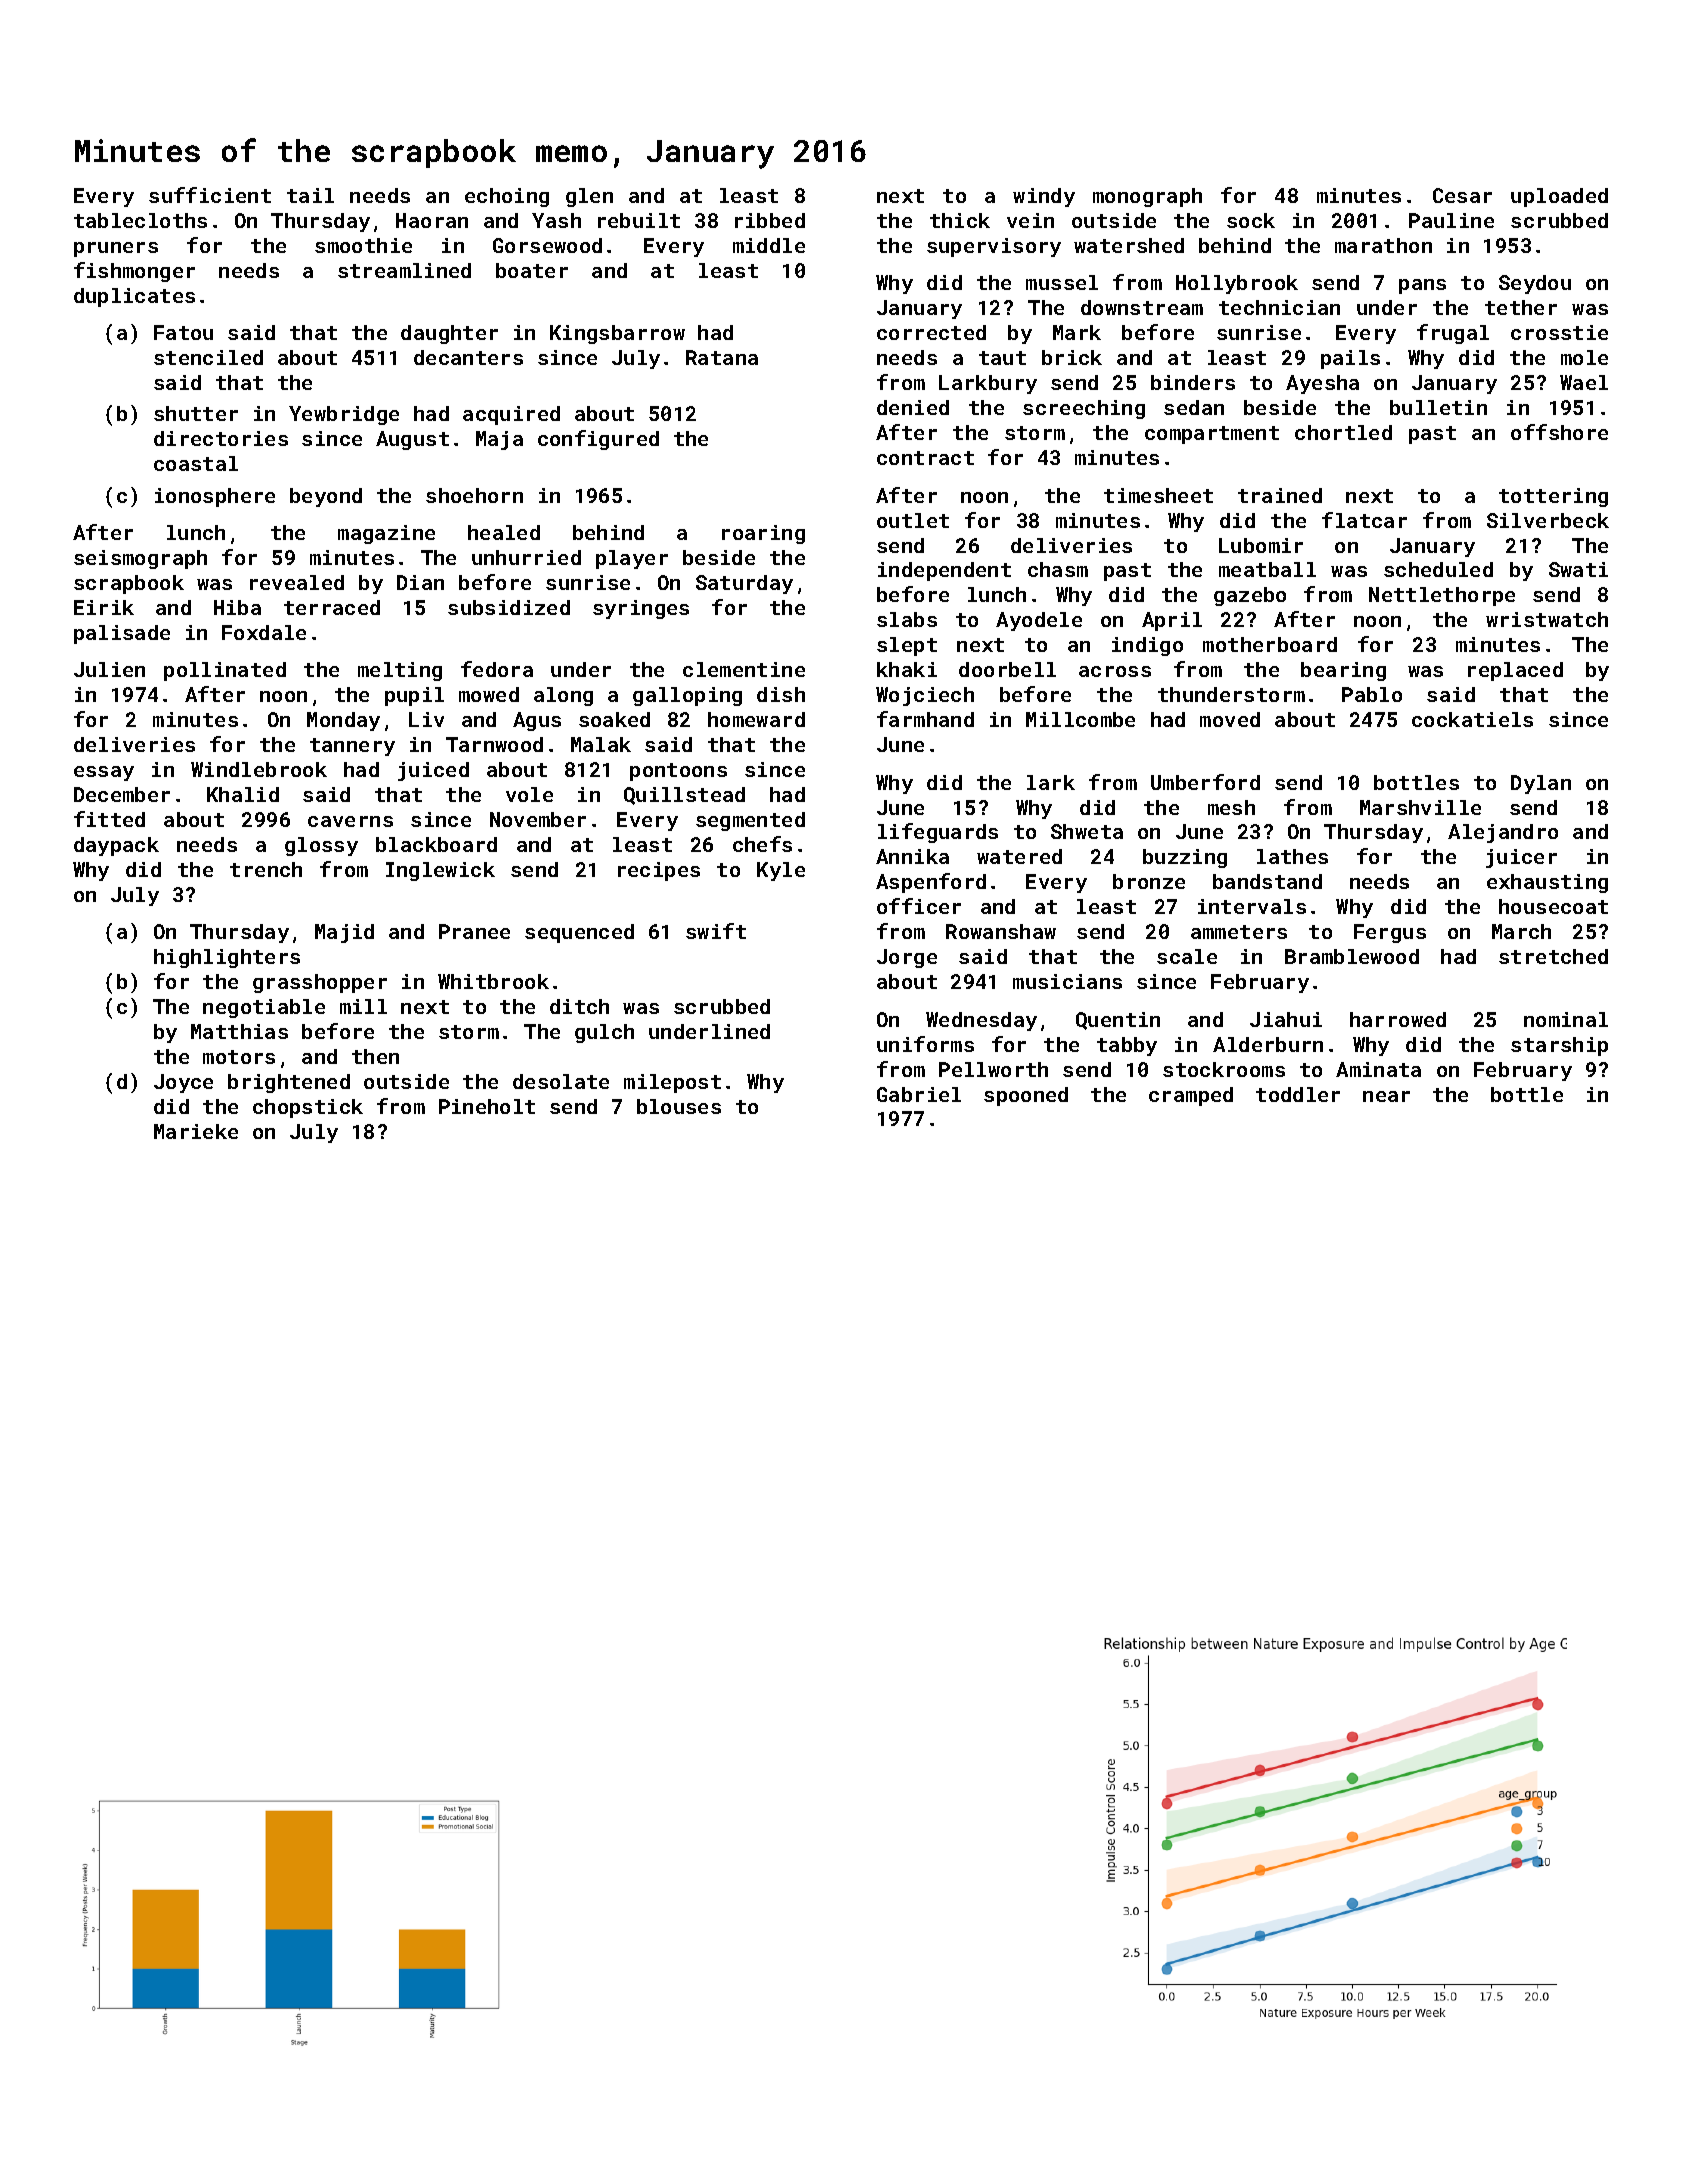  Describe the element at coordinates (1559, 197) in the screenshot. I see `uploaded` at that location.
